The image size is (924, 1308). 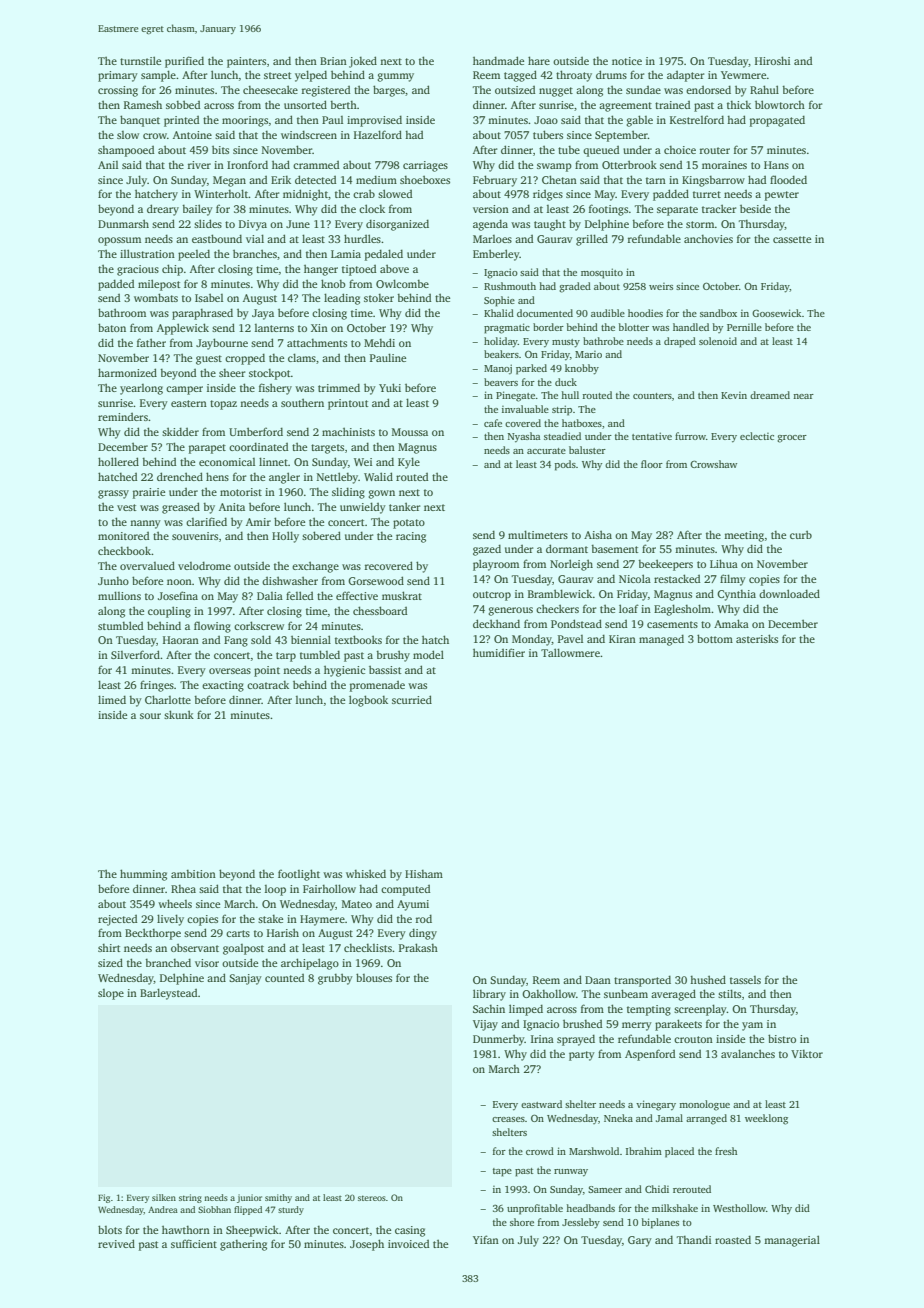 I want to click on bits, so click(x=220, y=149).
